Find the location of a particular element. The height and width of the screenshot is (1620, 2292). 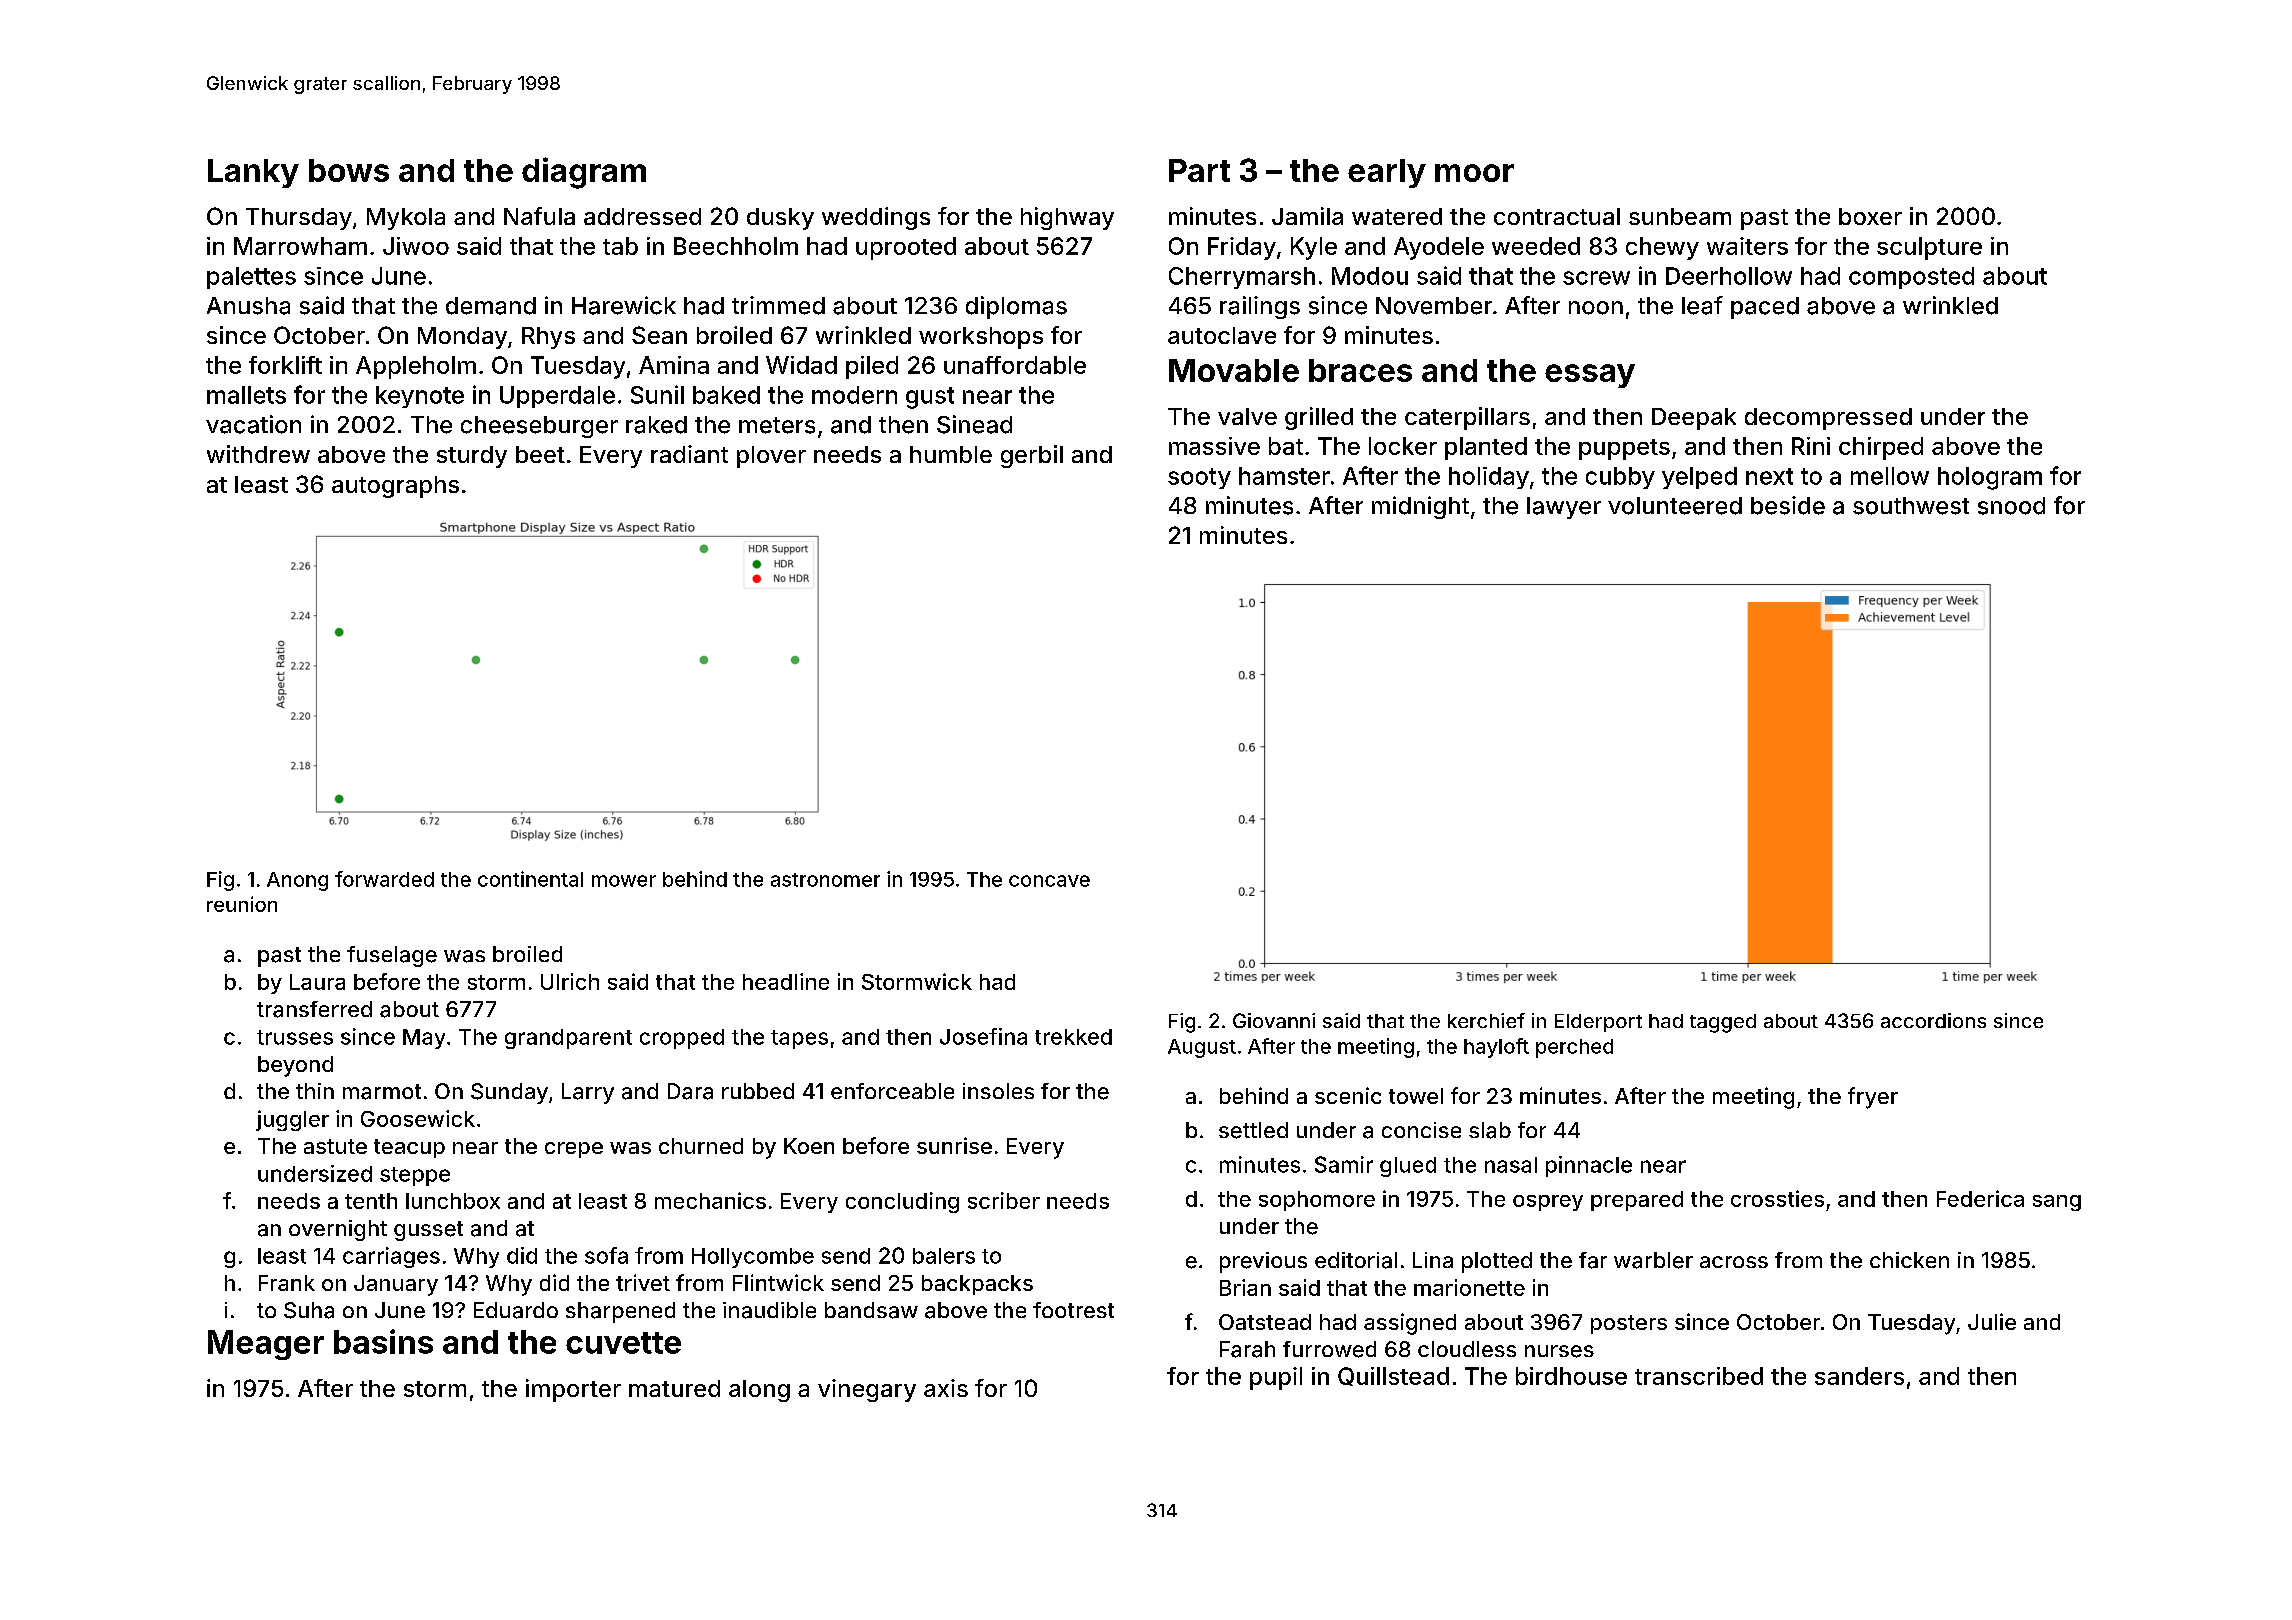

trusses is located at coordinates (295, 1037).
